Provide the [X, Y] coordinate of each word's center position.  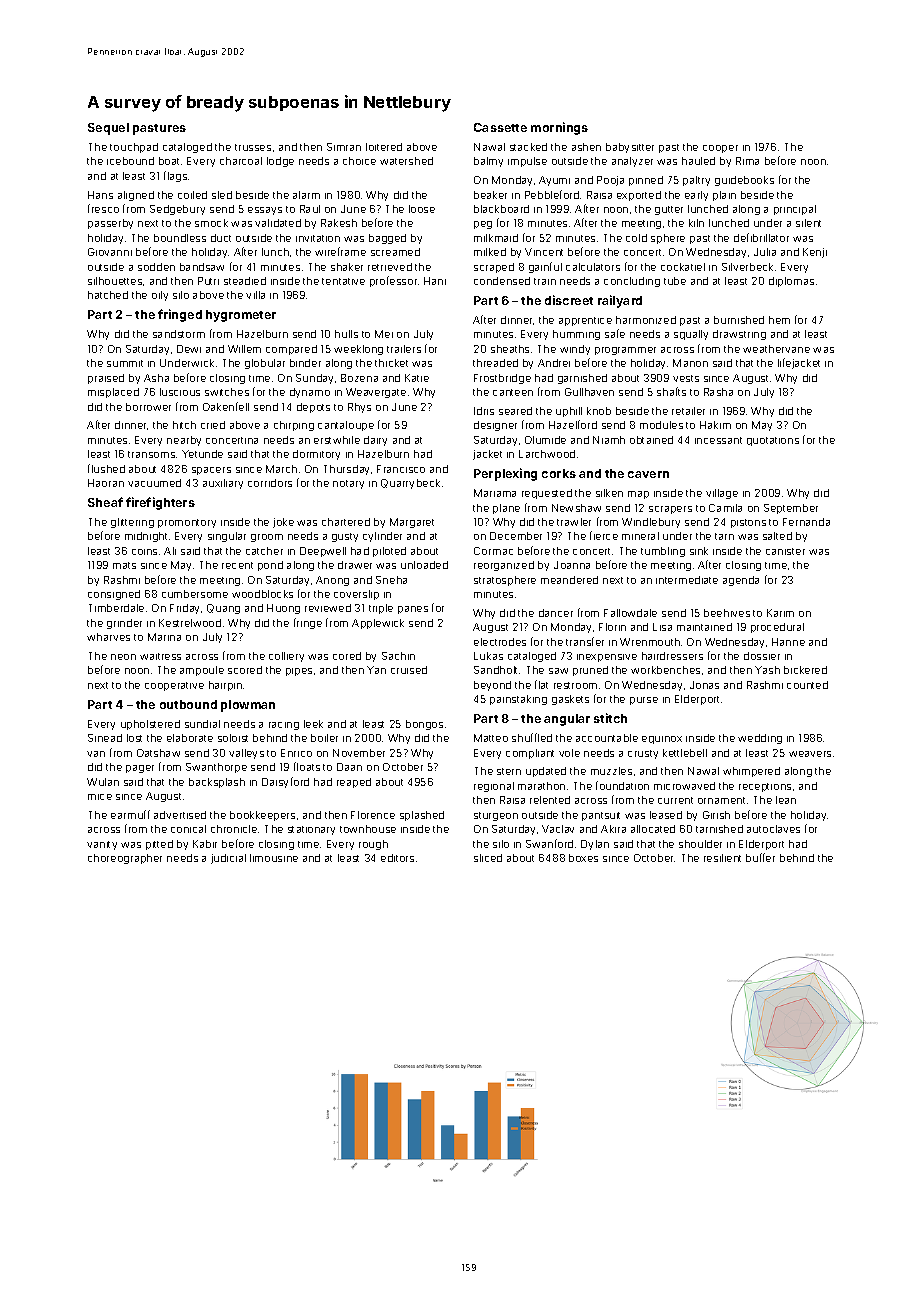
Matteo [491, 738]
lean [786, 800]
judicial [228, 859]
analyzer [632, 162]
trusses [253, 147]
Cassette [500, 127]
